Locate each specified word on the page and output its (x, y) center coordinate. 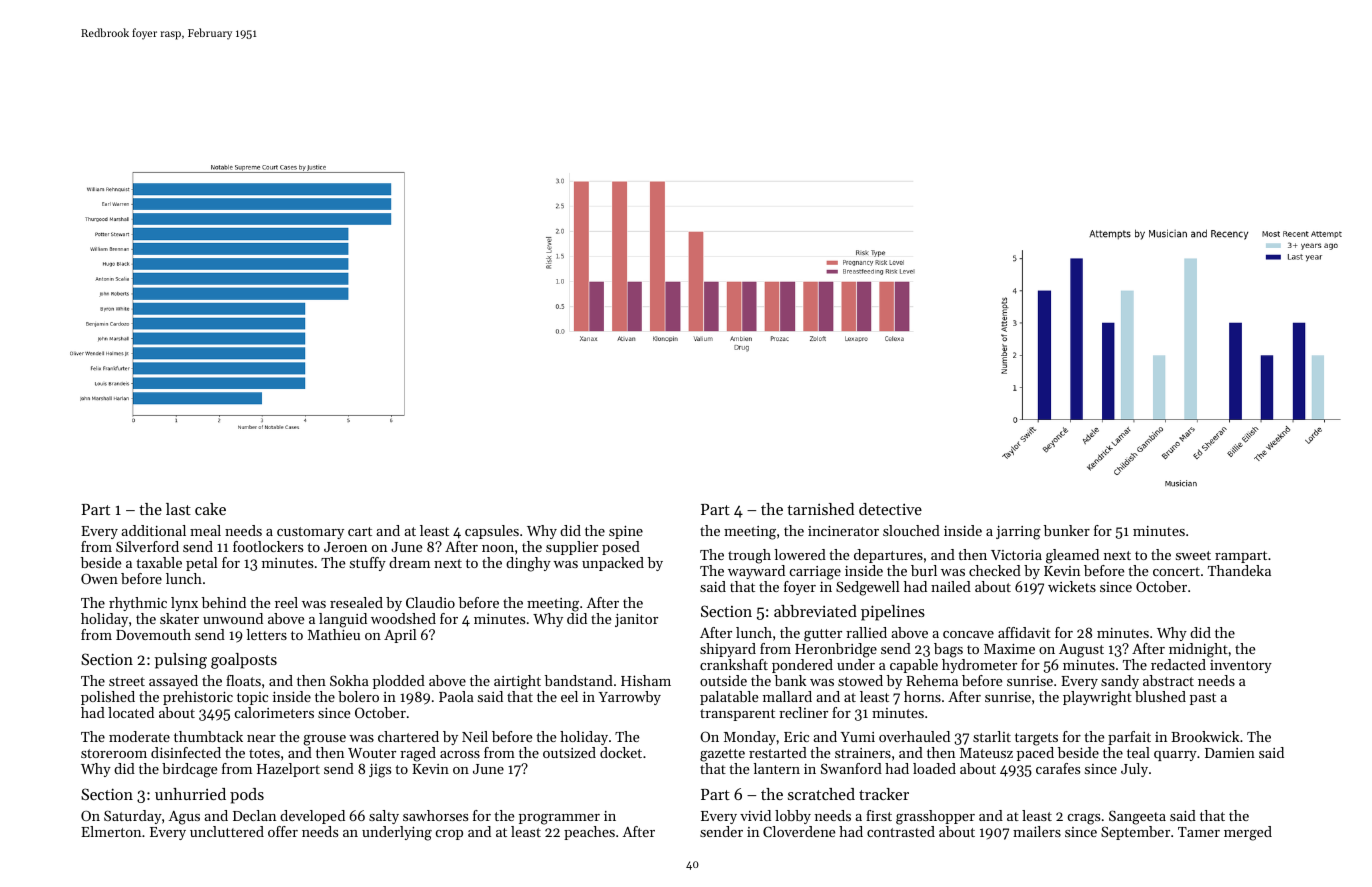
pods (247, 796)
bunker (1067, 530)
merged (1248, 833)
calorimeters (274, 712)
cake (210, 509)
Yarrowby (630, 698)
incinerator (843, 531)
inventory (1241, 666)
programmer (559, 819)
